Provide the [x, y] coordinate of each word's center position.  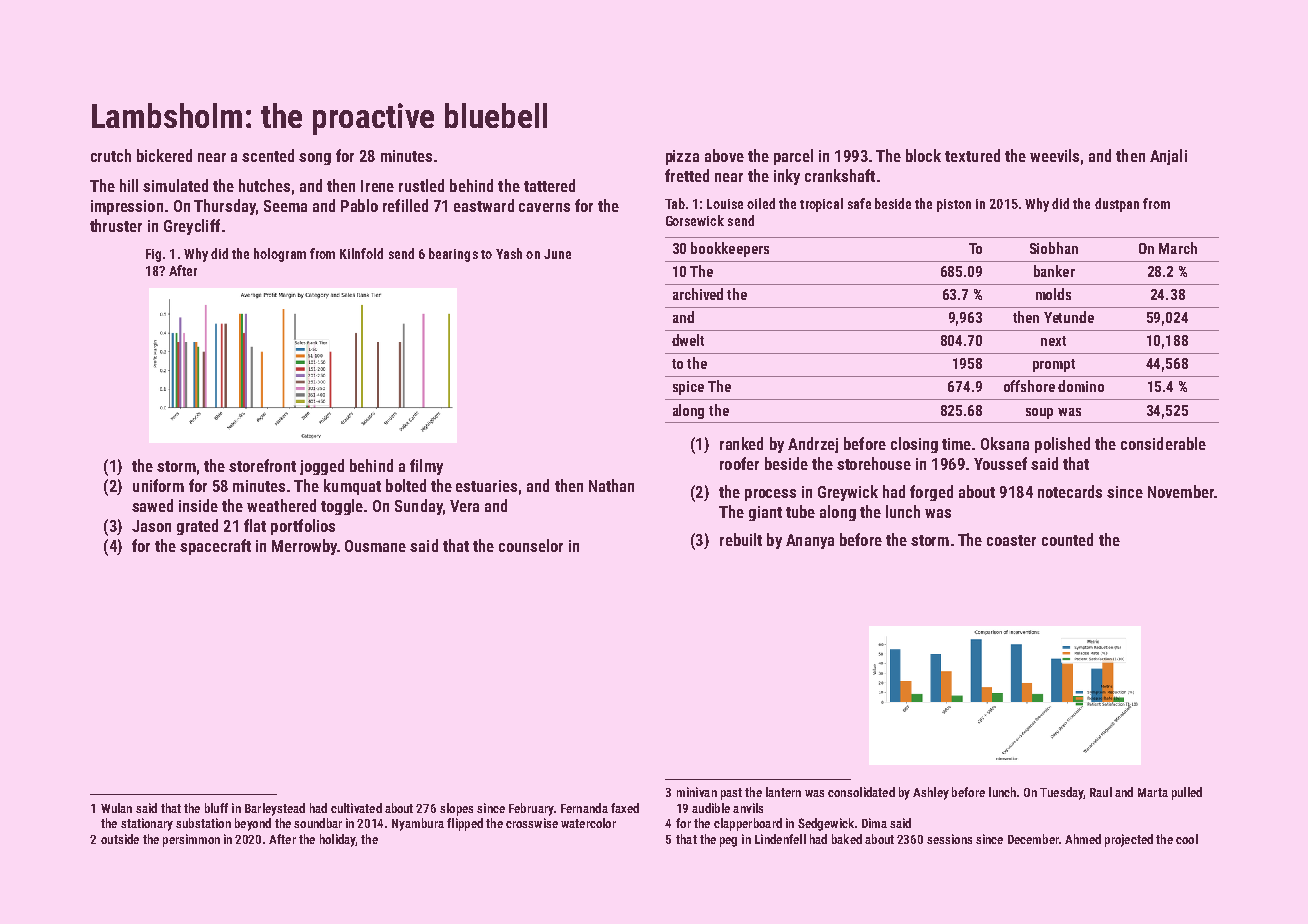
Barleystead [275, 809]
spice [688, 388]
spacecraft [215, 547]
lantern [783, 792]
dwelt [688, 340]
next [1053, 341]
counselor [531, 545]
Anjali [1168, 157]
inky [787, 177]
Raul [1101, 792]
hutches [264, 185]
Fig [153, 255]
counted [1067, 539]
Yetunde [1069, 317]
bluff [216, 808]
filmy [426, 467]
